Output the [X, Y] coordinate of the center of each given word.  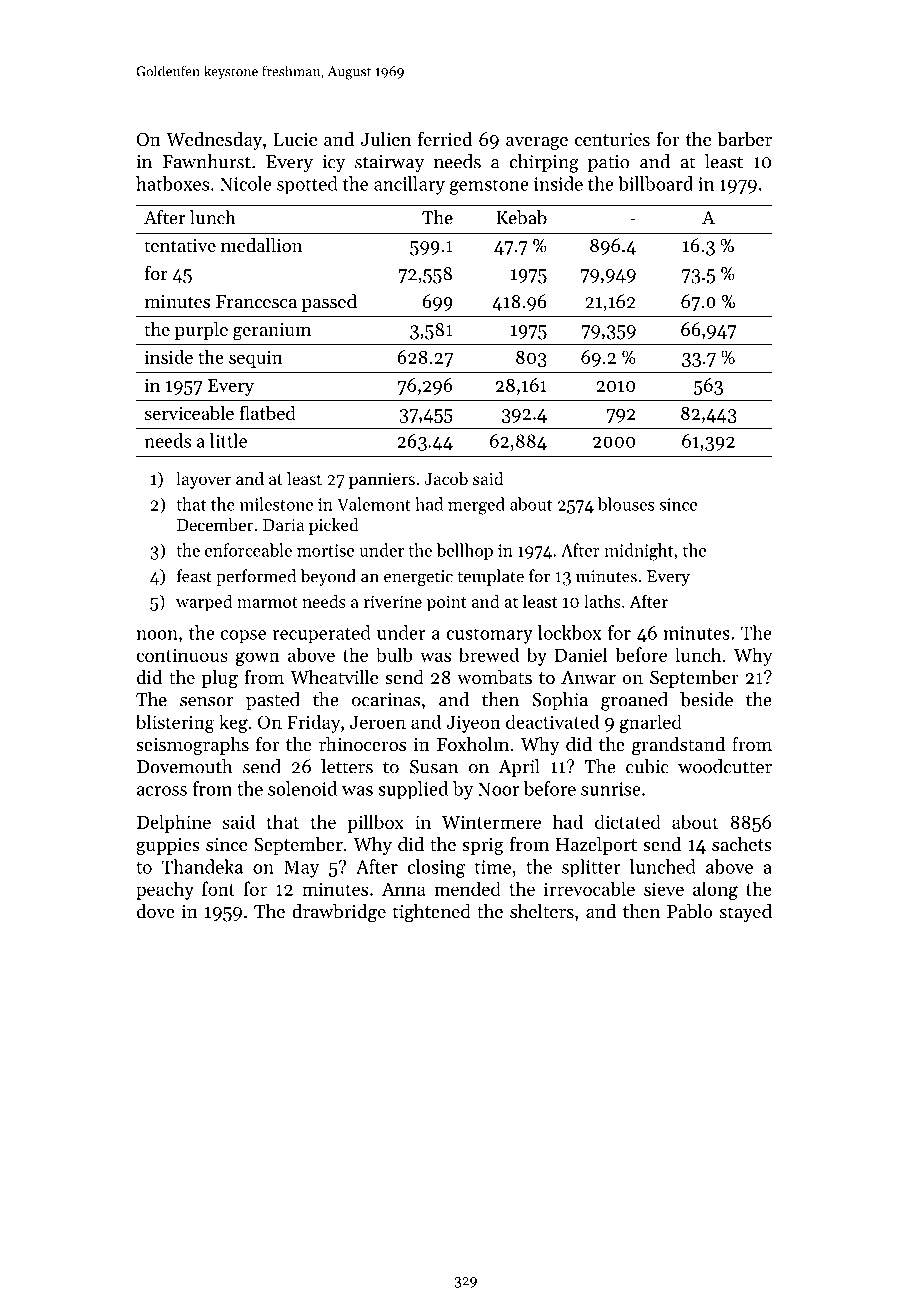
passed [329, 303]
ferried [445, 138]
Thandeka [202, 866]
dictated [628, 821]
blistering [175, 723]
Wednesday [214, 141]
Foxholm [473, 744]
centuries [612, 139]
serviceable [189, 412]
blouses [626, 504]
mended [467, 888]
